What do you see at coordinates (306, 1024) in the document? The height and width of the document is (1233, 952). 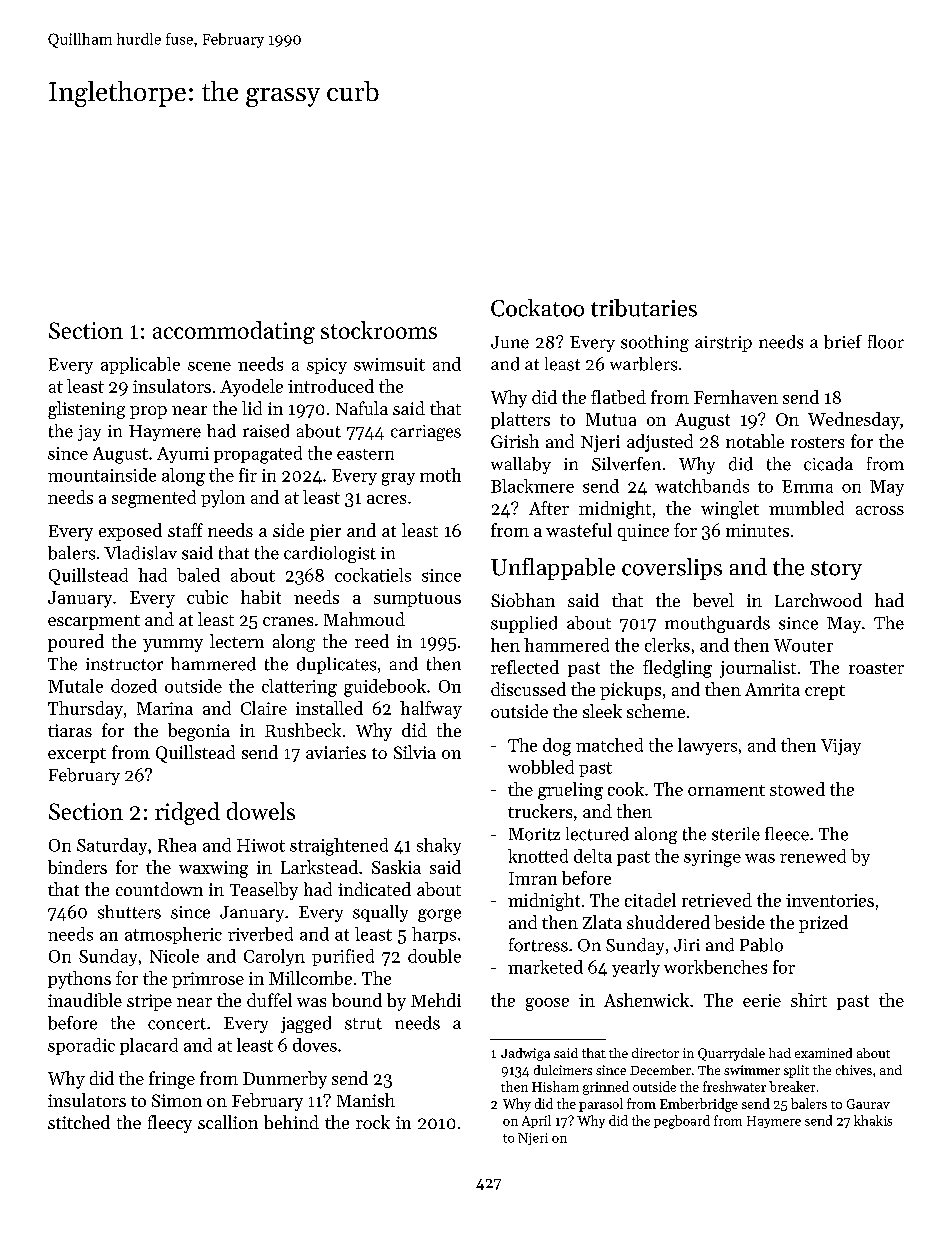 I see `jagged` at bounding box center [306, 1024].
